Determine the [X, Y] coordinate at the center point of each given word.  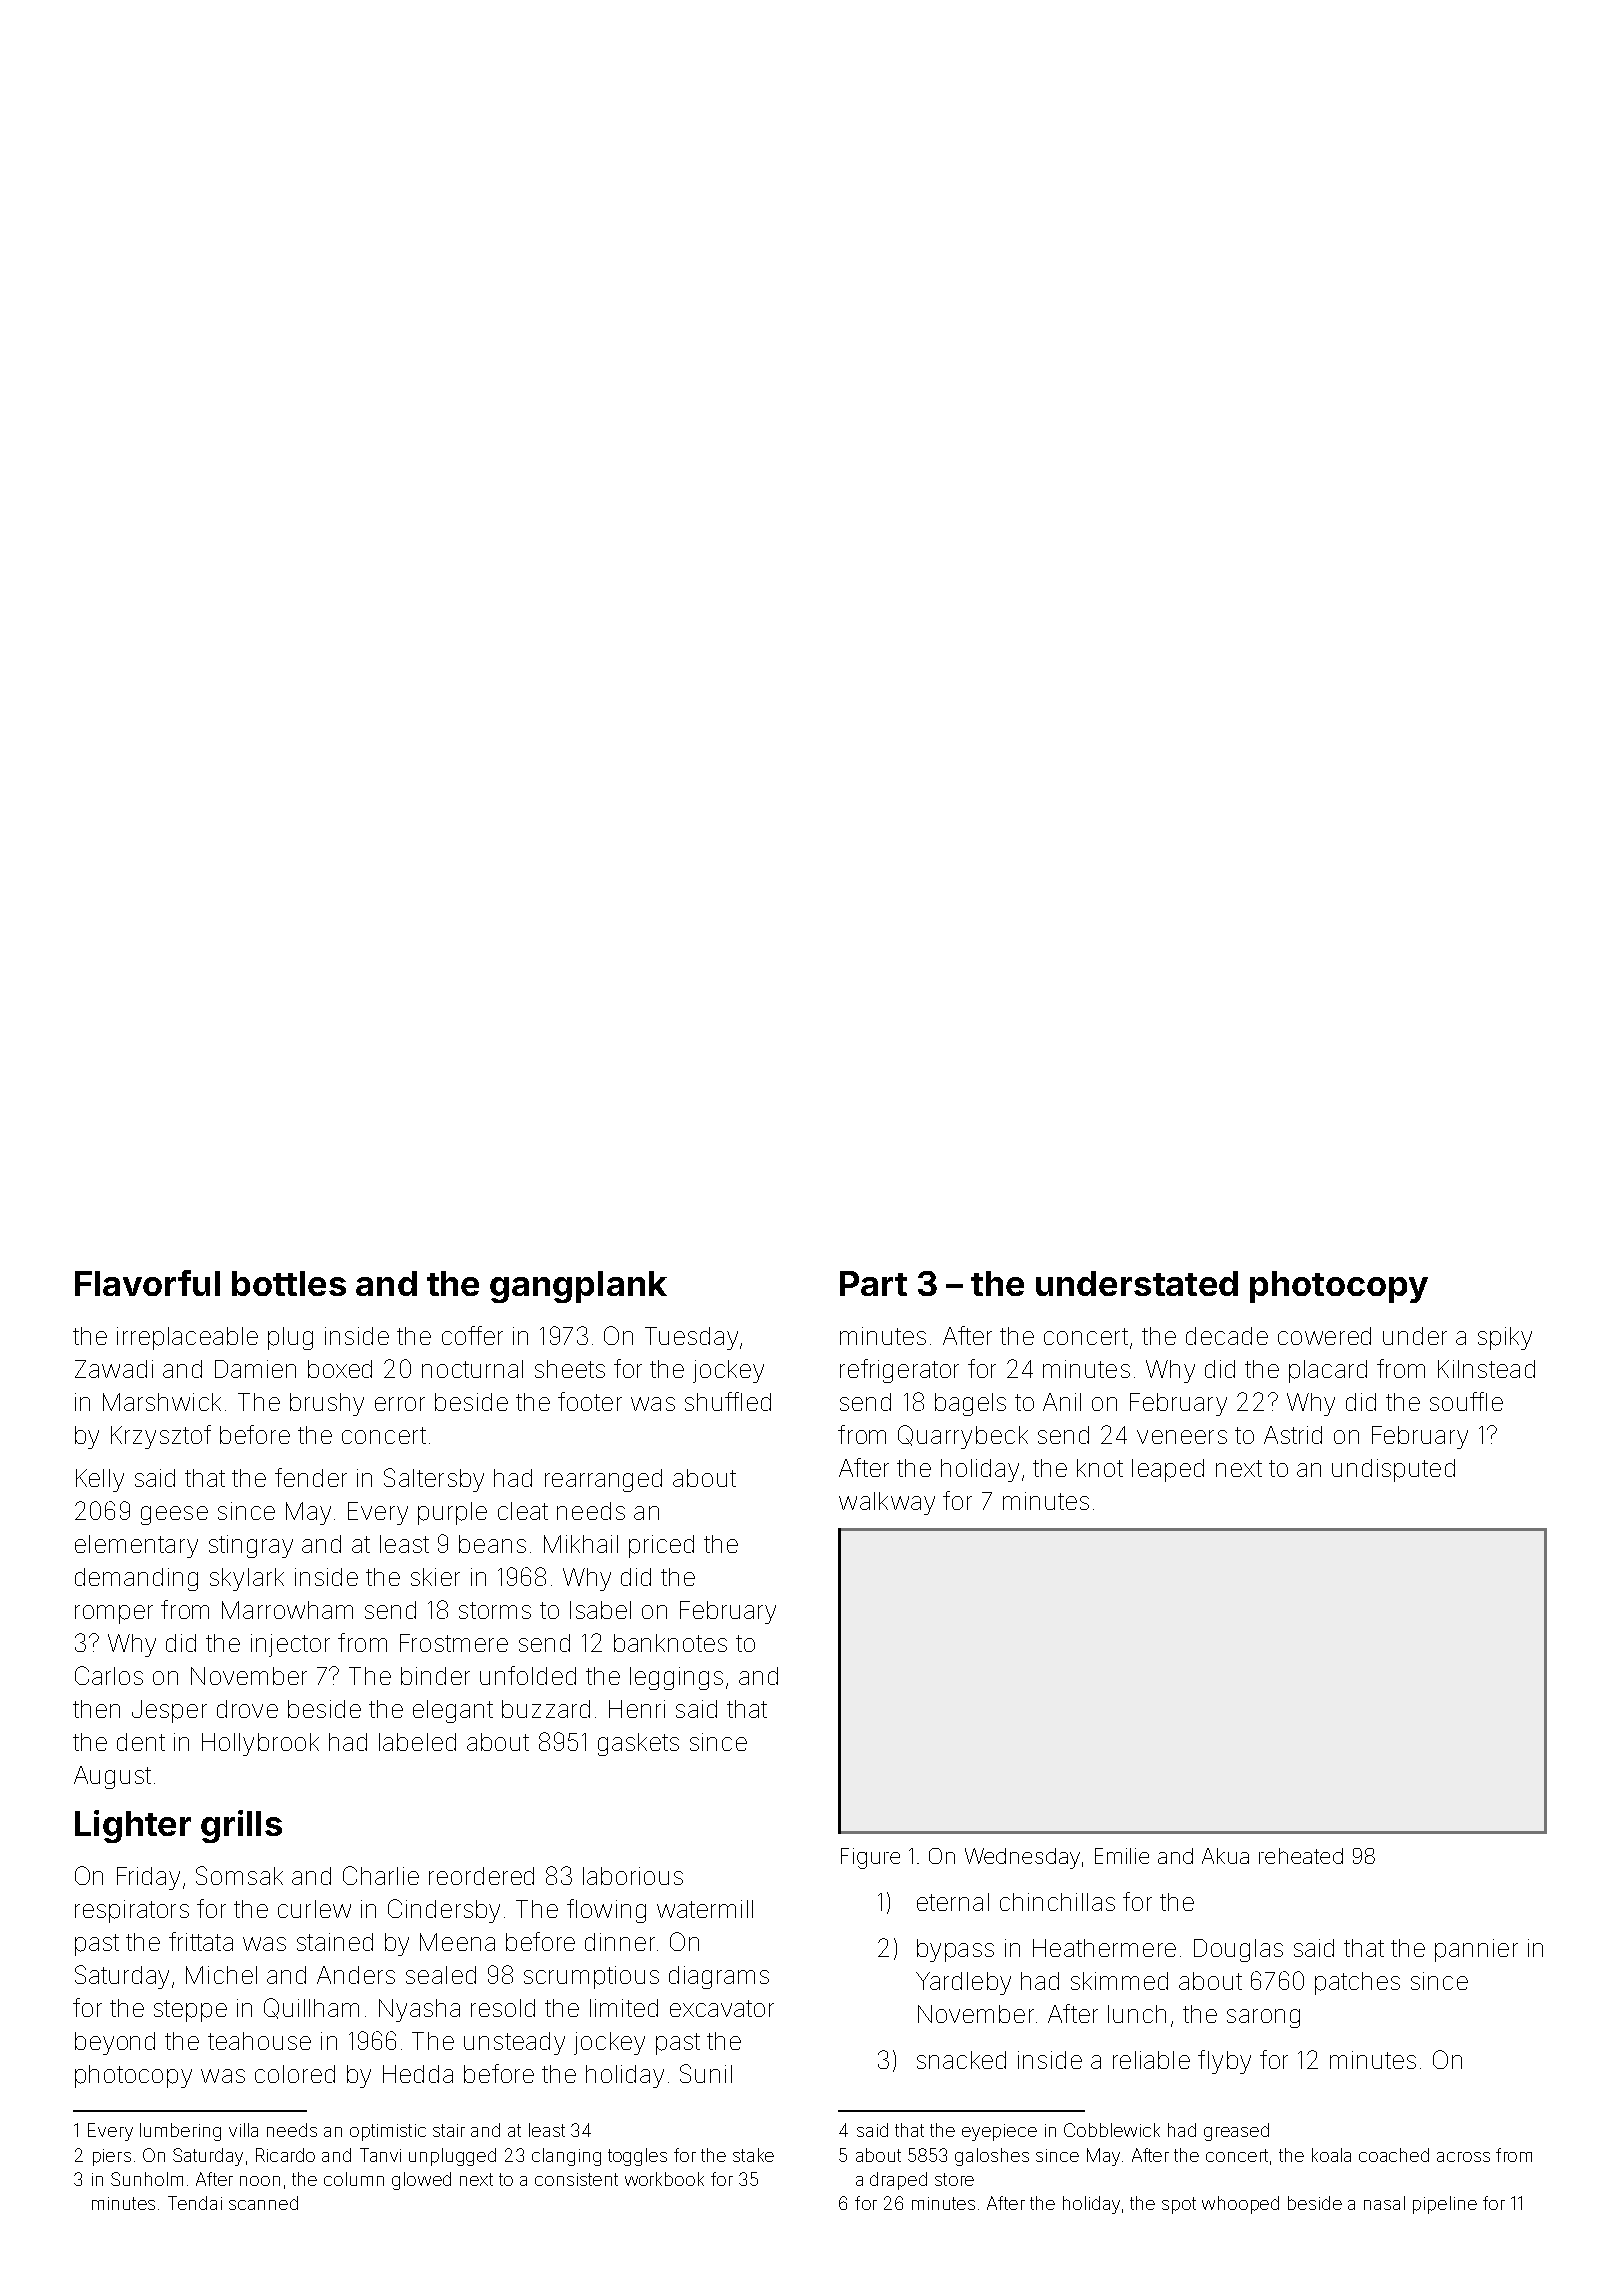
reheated [1301, 1856]
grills [241, 1826]
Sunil [706, 2073]
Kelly [100, 1480]
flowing [606, 1911]
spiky [1505, 1338]
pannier [1476, 1950]
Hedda [418, 2074]
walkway [887, 1503]
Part [873, 1283]
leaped [1168, 1470]
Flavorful [147, 1283]
